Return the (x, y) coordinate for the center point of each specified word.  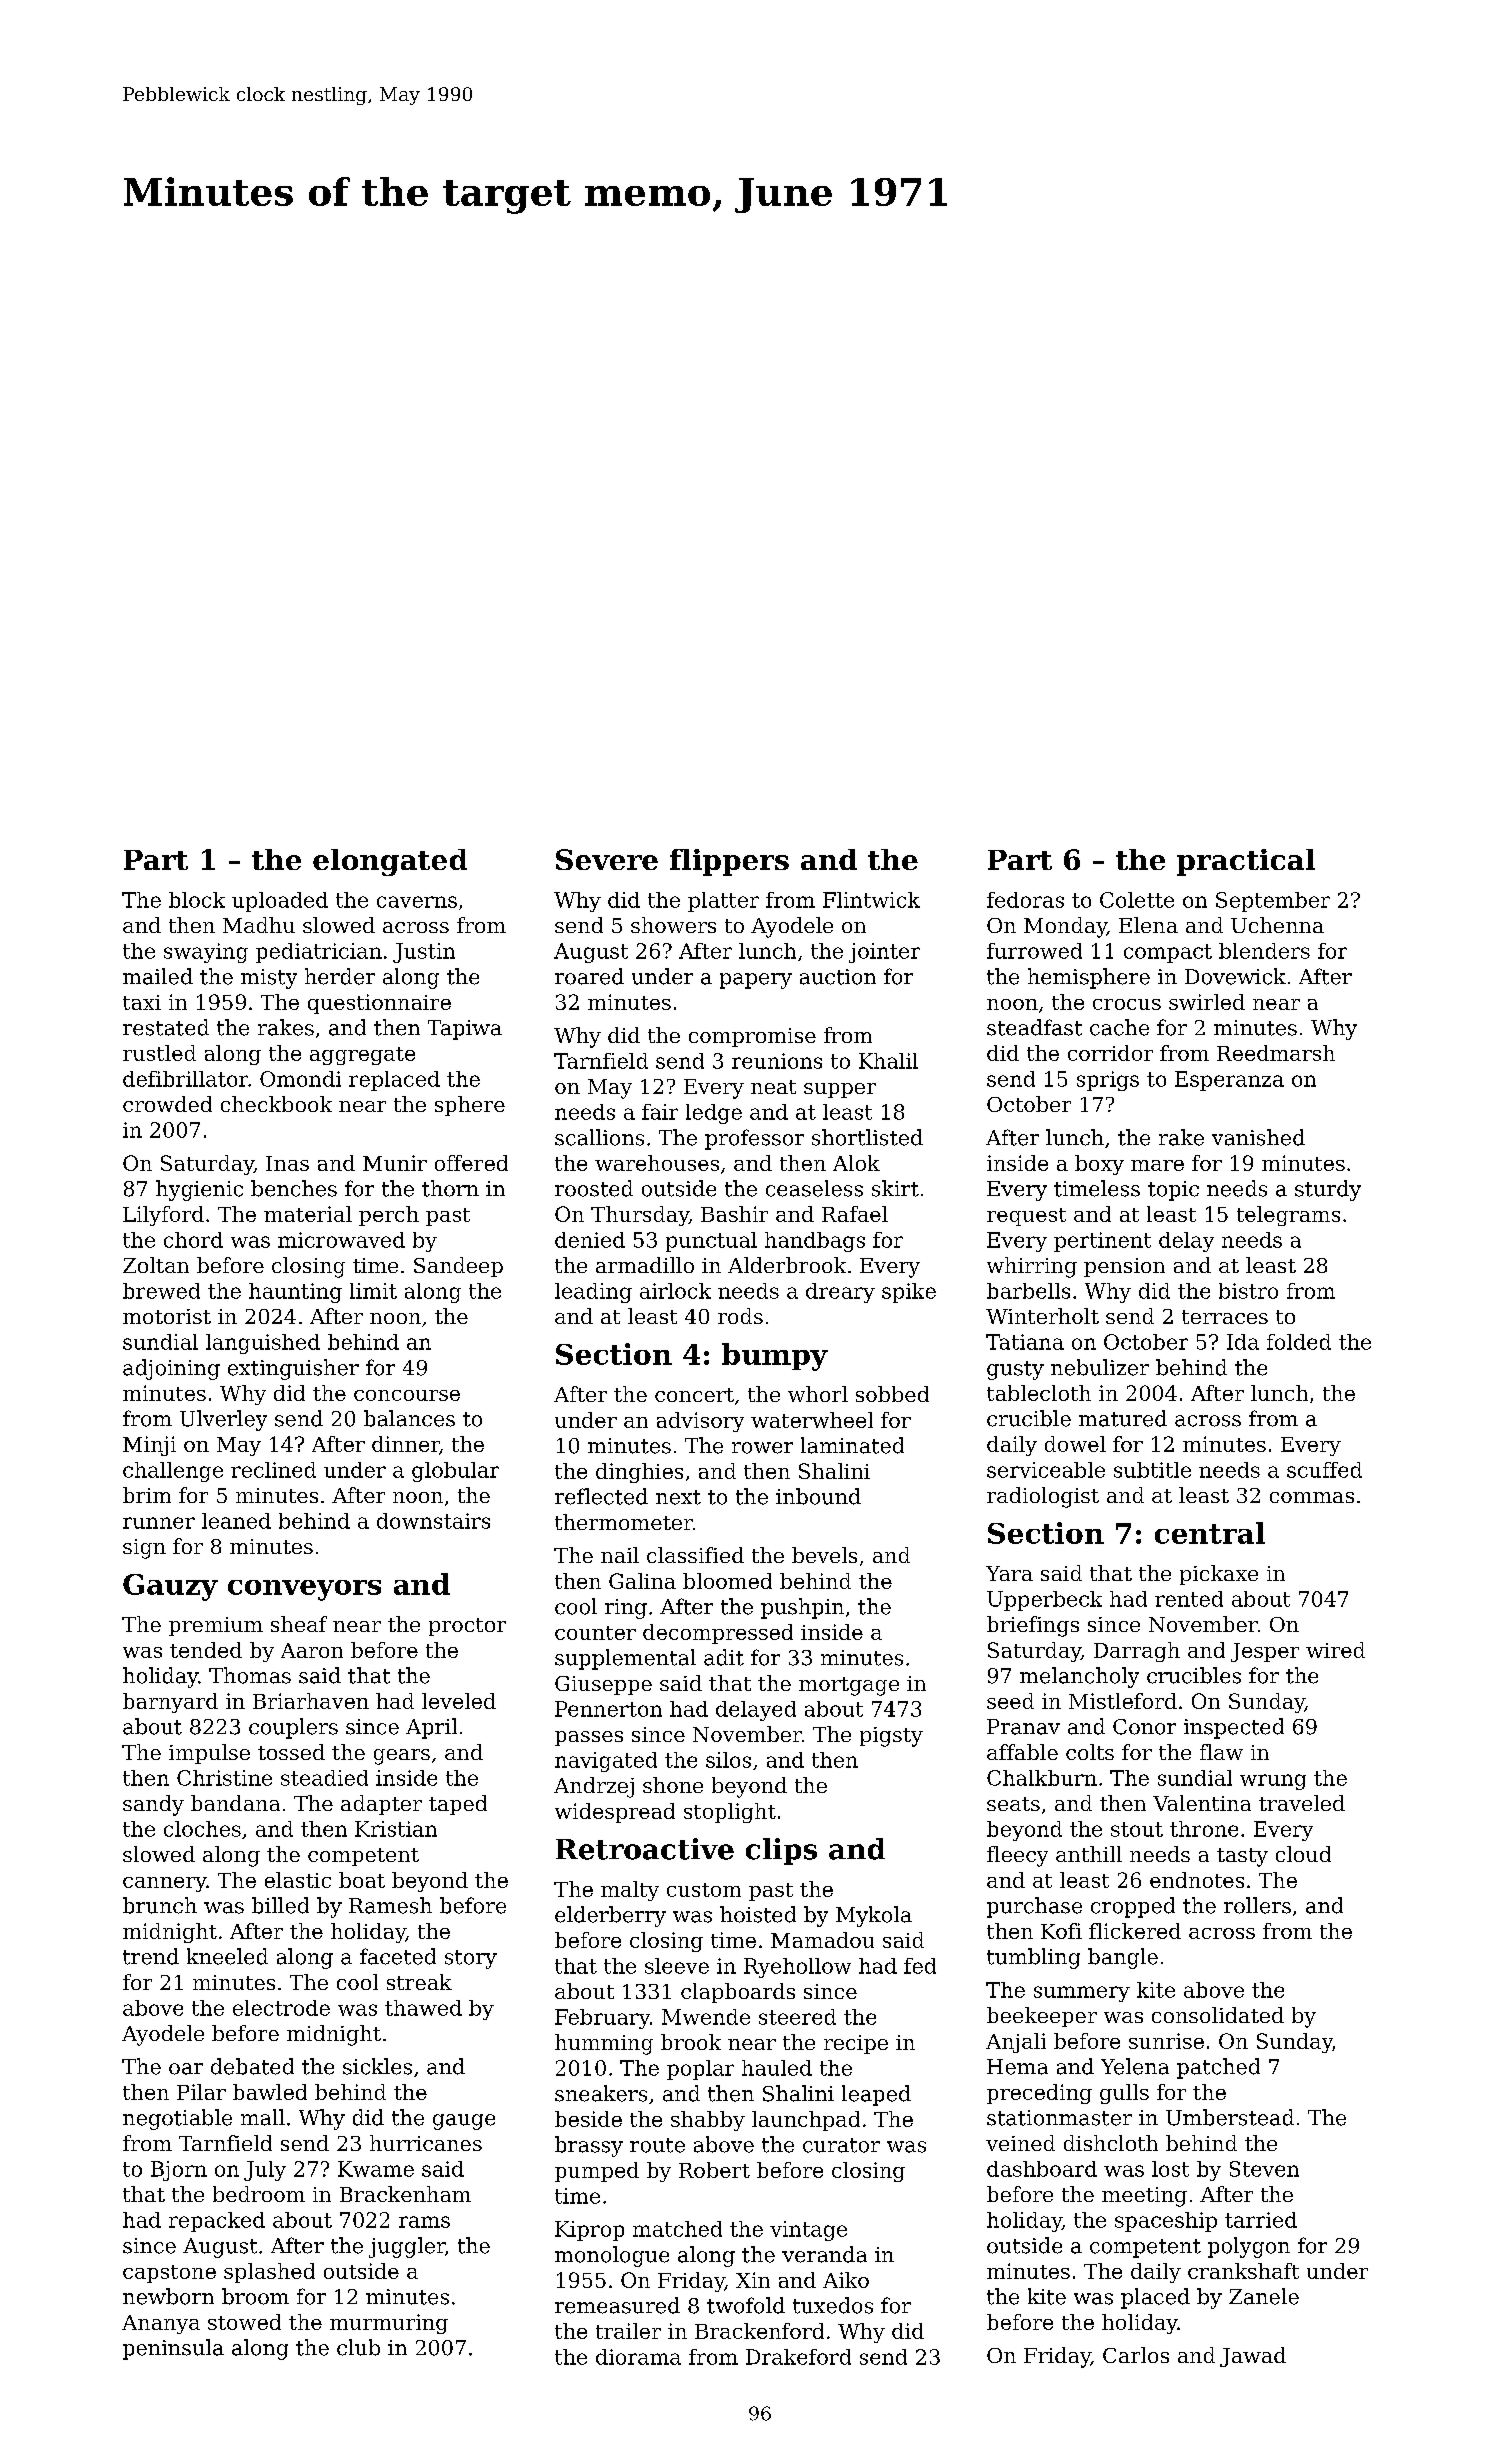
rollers (1257, 1905)
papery (756, 981)
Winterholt (1042, 1316)
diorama (638, 2357)
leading (593, 1293)
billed (280, 1905)
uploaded (280, 902)
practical (1246, 862)
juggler (407, 2247)
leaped (876, 2095)
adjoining (171, 1369)
